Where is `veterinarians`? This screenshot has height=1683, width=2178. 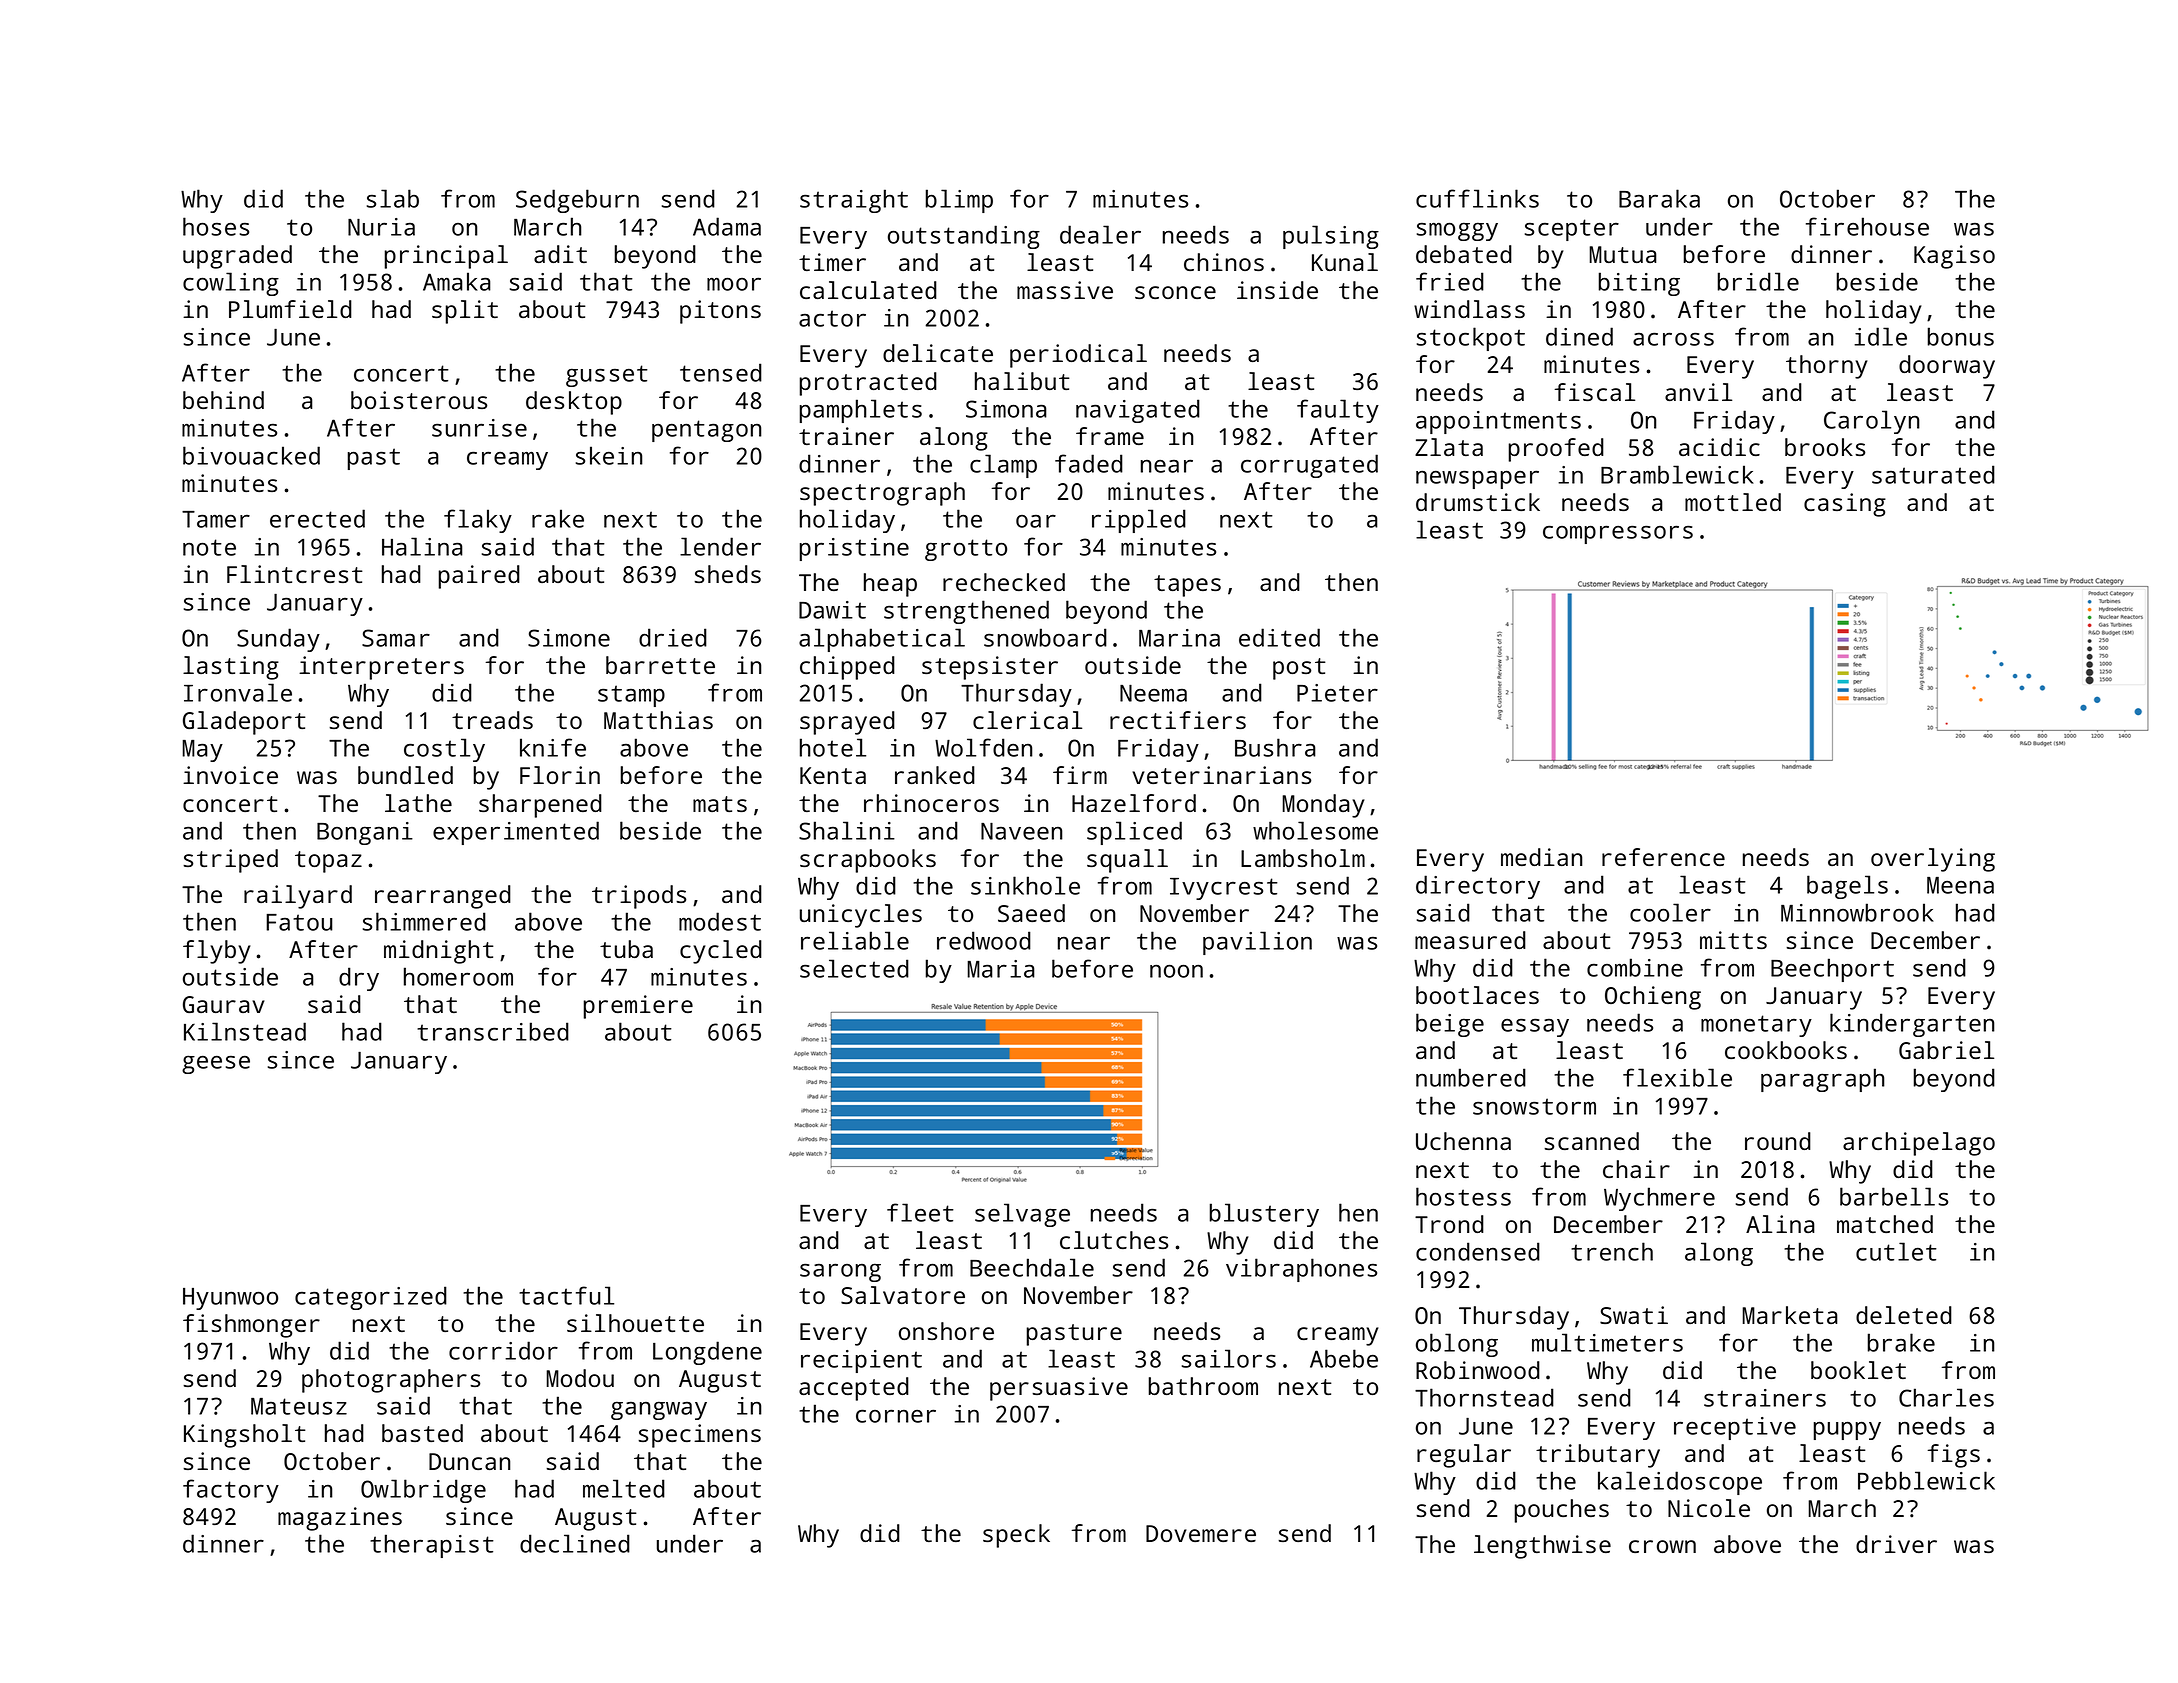 veterinarians is located at coordinates (1222, 775).
